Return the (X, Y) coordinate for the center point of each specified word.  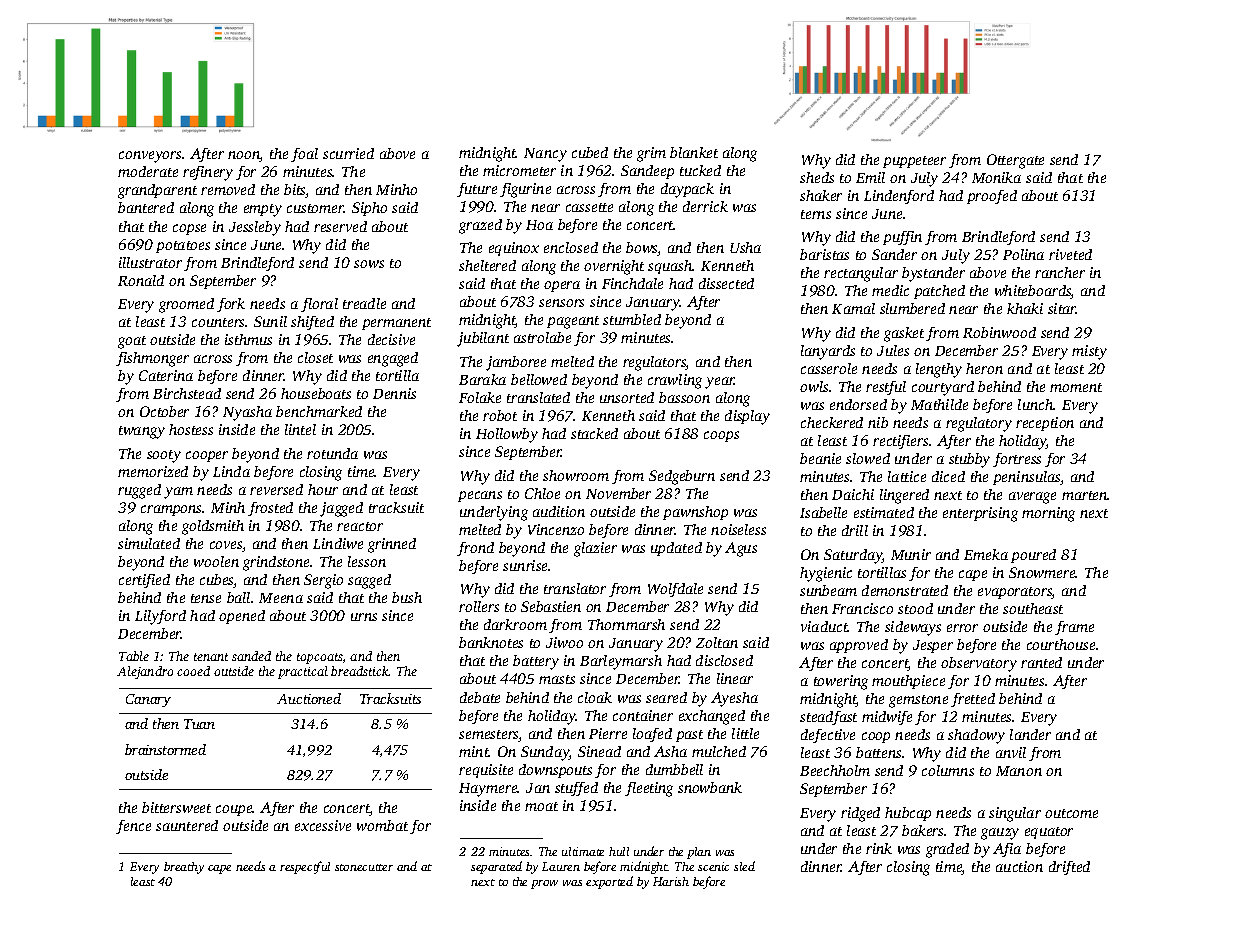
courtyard (943, 388)
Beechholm (835, 770)
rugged (139, 491)
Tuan (199, 724)
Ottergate (1015, 161)
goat (132, 342)
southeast (1033, 608)
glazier (595, 549)
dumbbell (674, 769)
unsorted (627, 397)
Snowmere (1042, 572)
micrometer (519, 170)
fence (133, 827)
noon (244, 156)
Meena (281, 598)
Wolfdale (675, 590)
